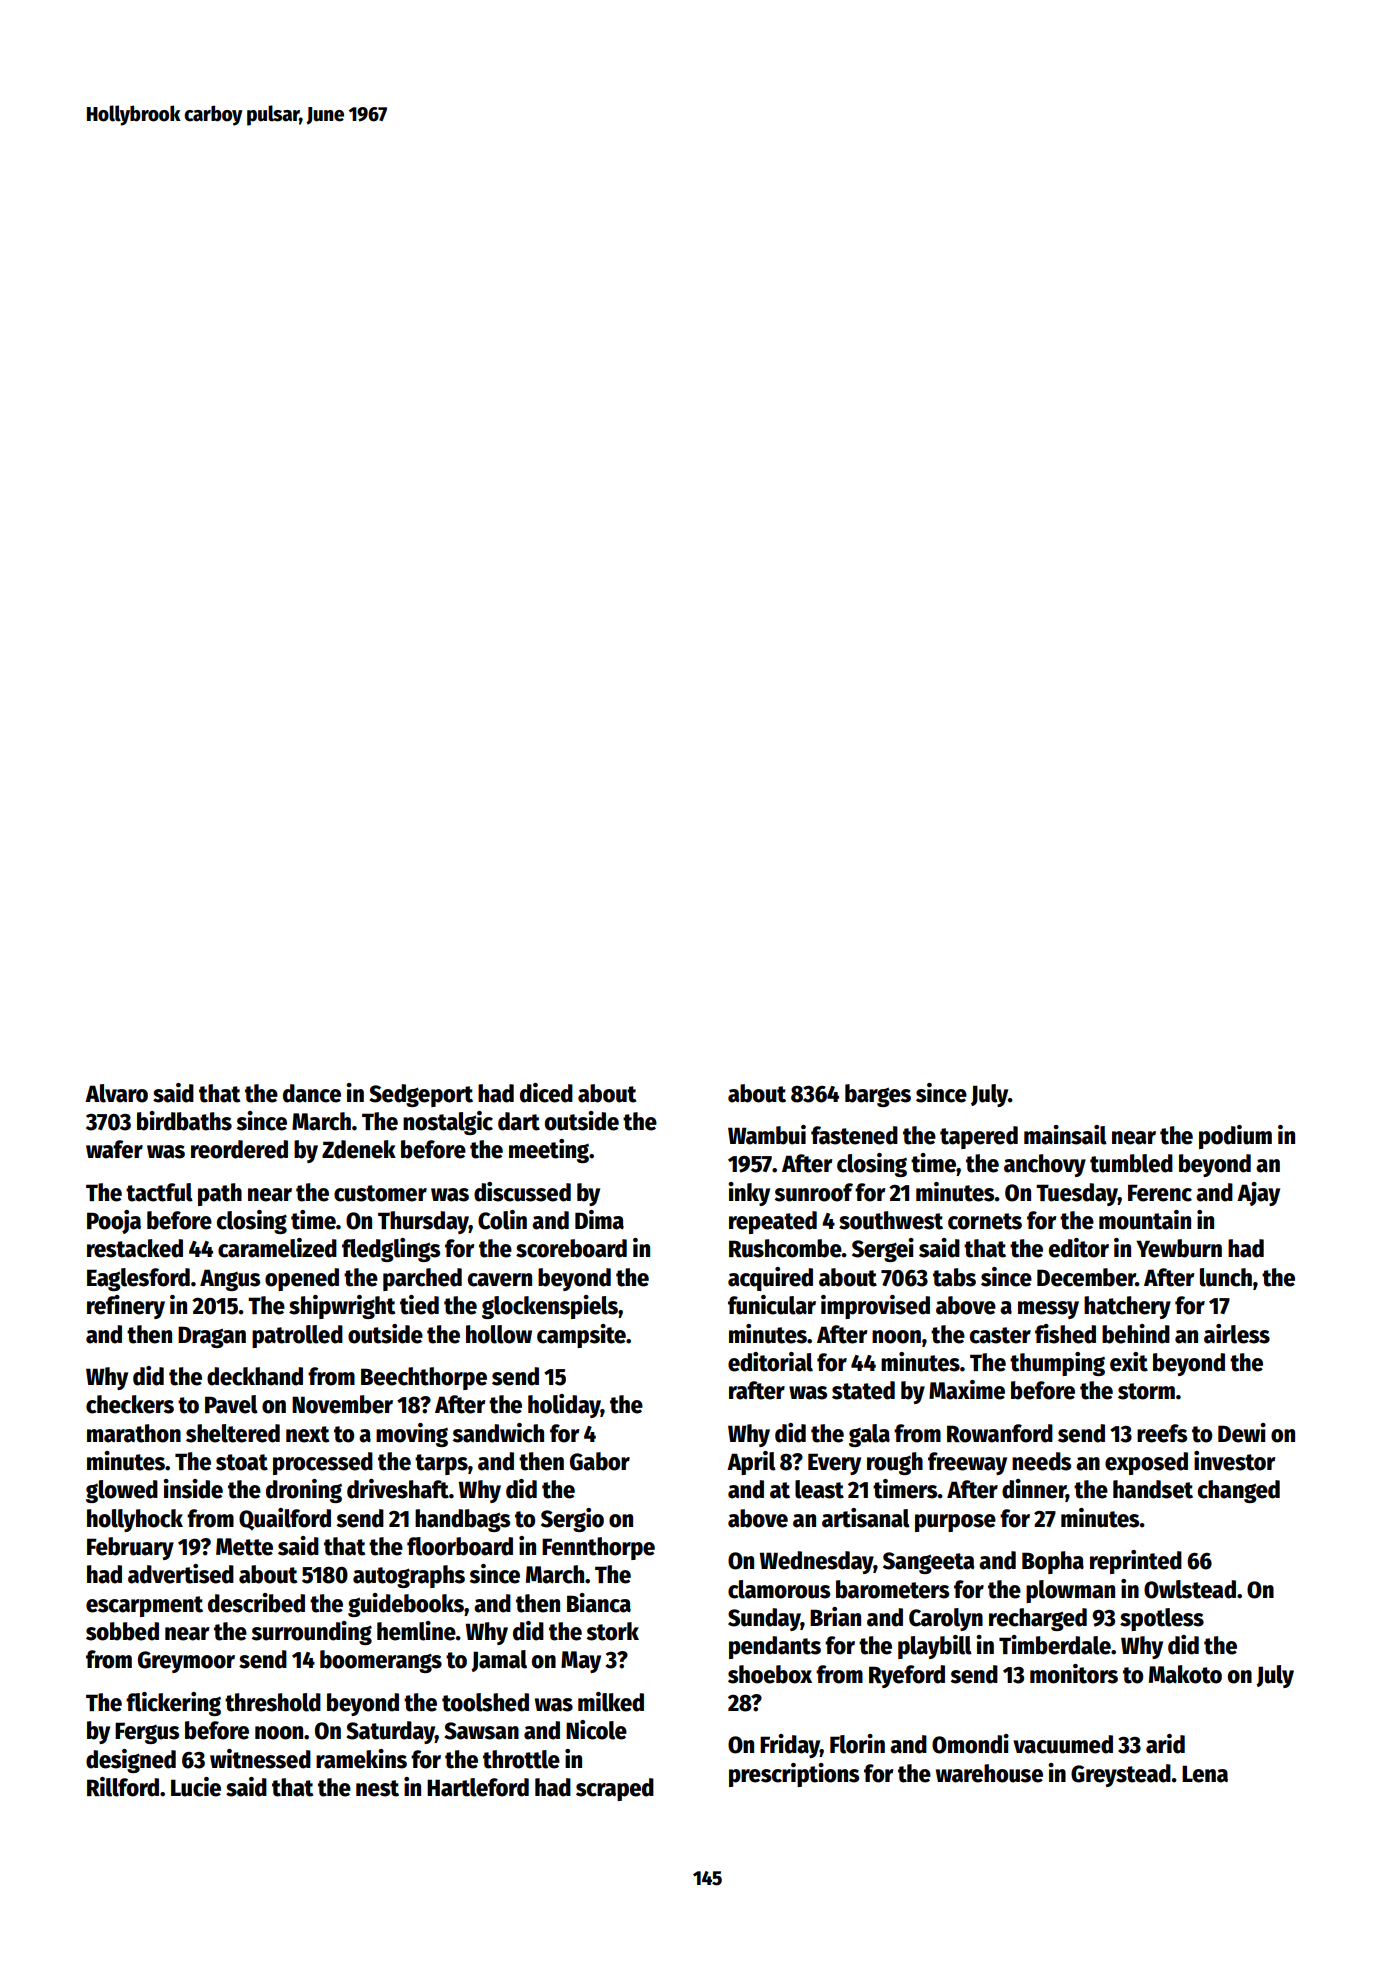 The image size is (1386, 1969). Describe the element at coordinates (519, 1121) in the screenshot. I see `dart` at that location.
